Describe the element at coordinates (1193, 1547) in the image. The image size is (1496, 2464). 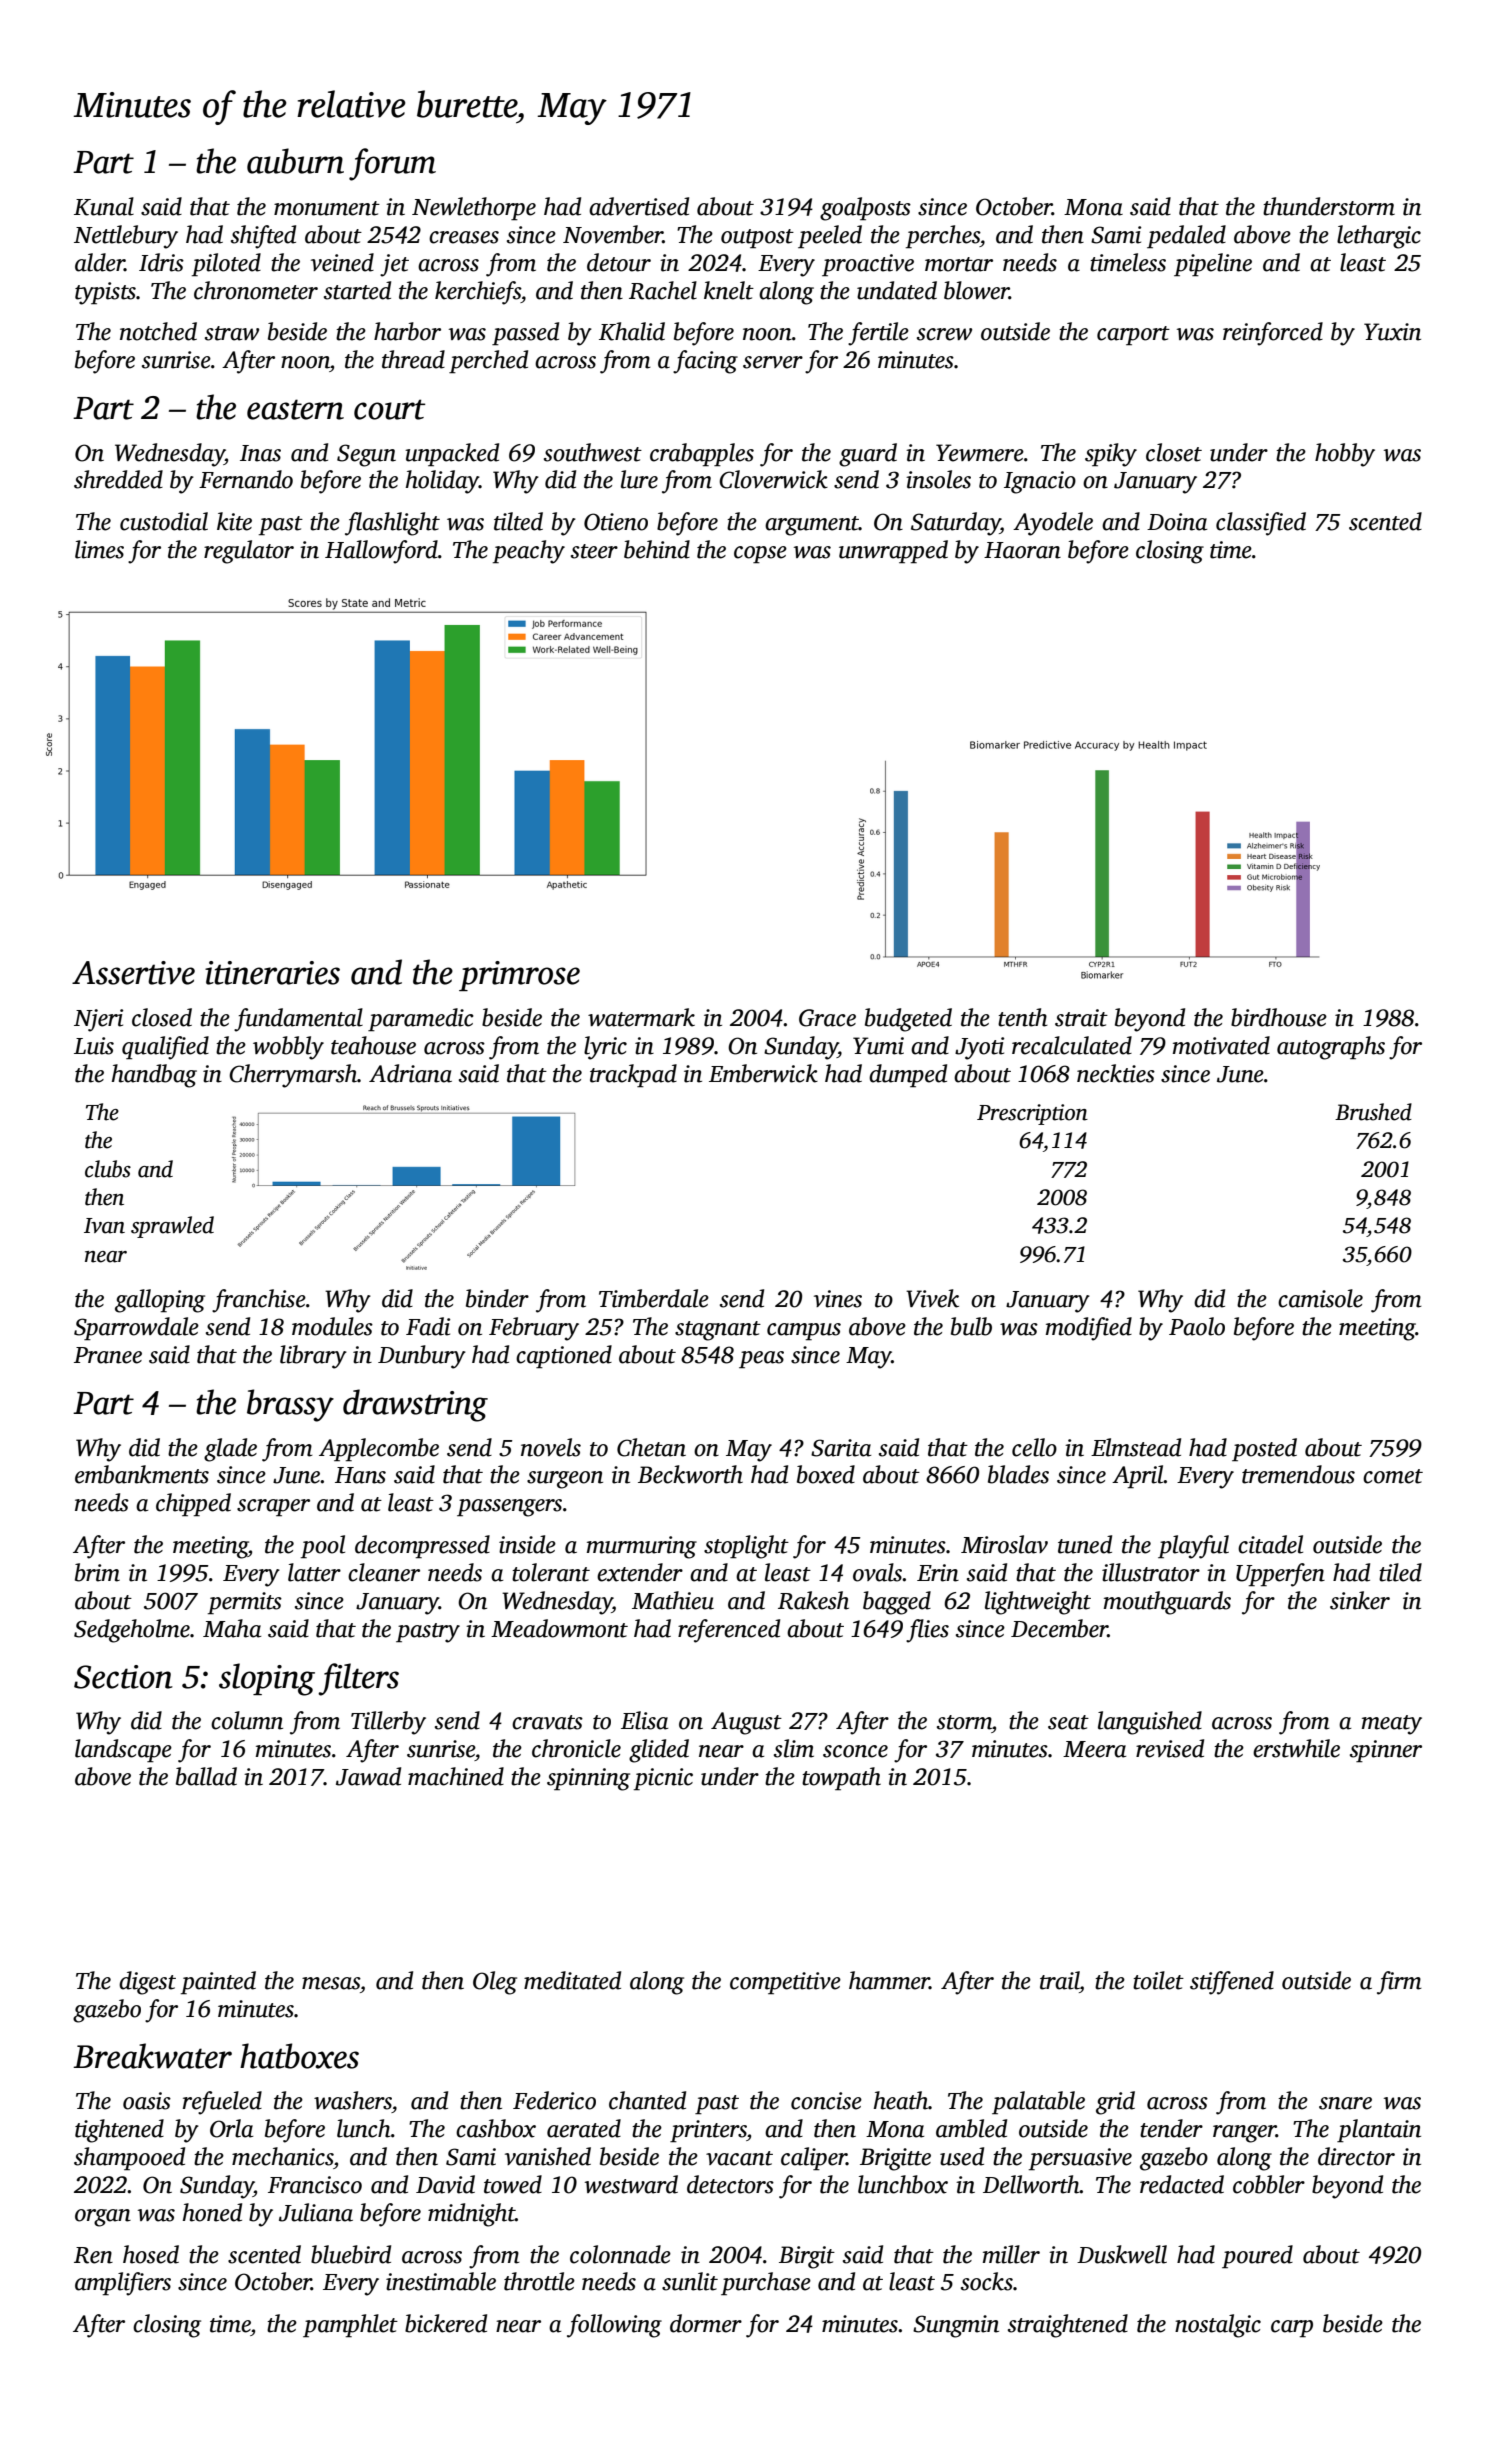
I see `playful` at that location.
